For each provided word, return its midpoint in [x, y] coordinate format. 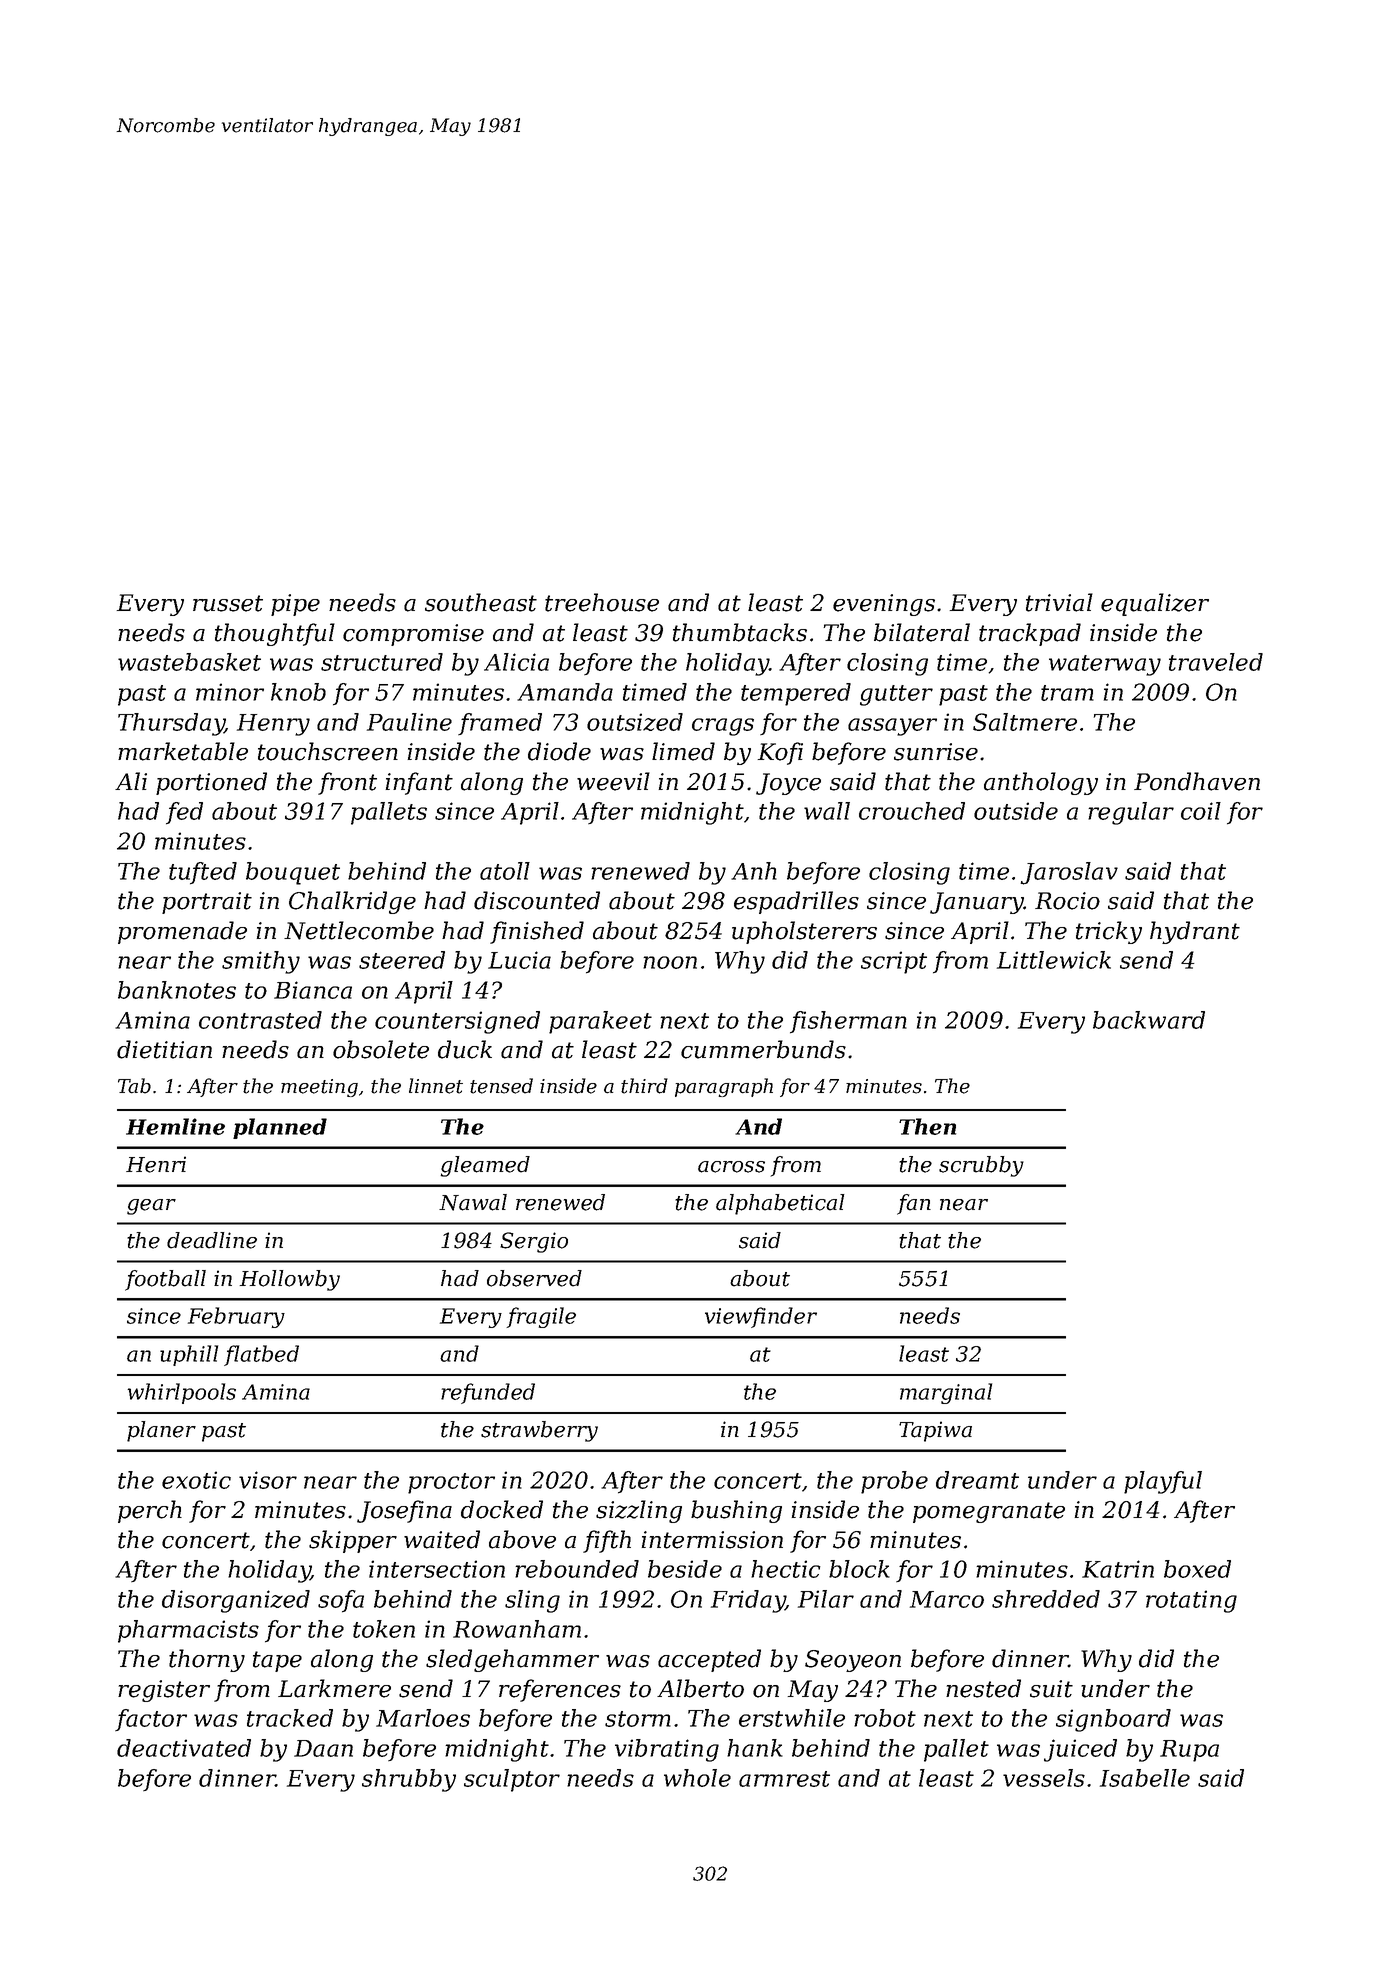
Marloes [423, 1718]
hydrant [1195, 932]
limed [683, 751]
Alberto [700, 1688]
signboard [1113, 1720]
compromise [413, 635]
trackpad [1030, 634]
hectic [786, 1569]
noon [670, 962]
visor [268, 1480]
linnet [436, 1086]
